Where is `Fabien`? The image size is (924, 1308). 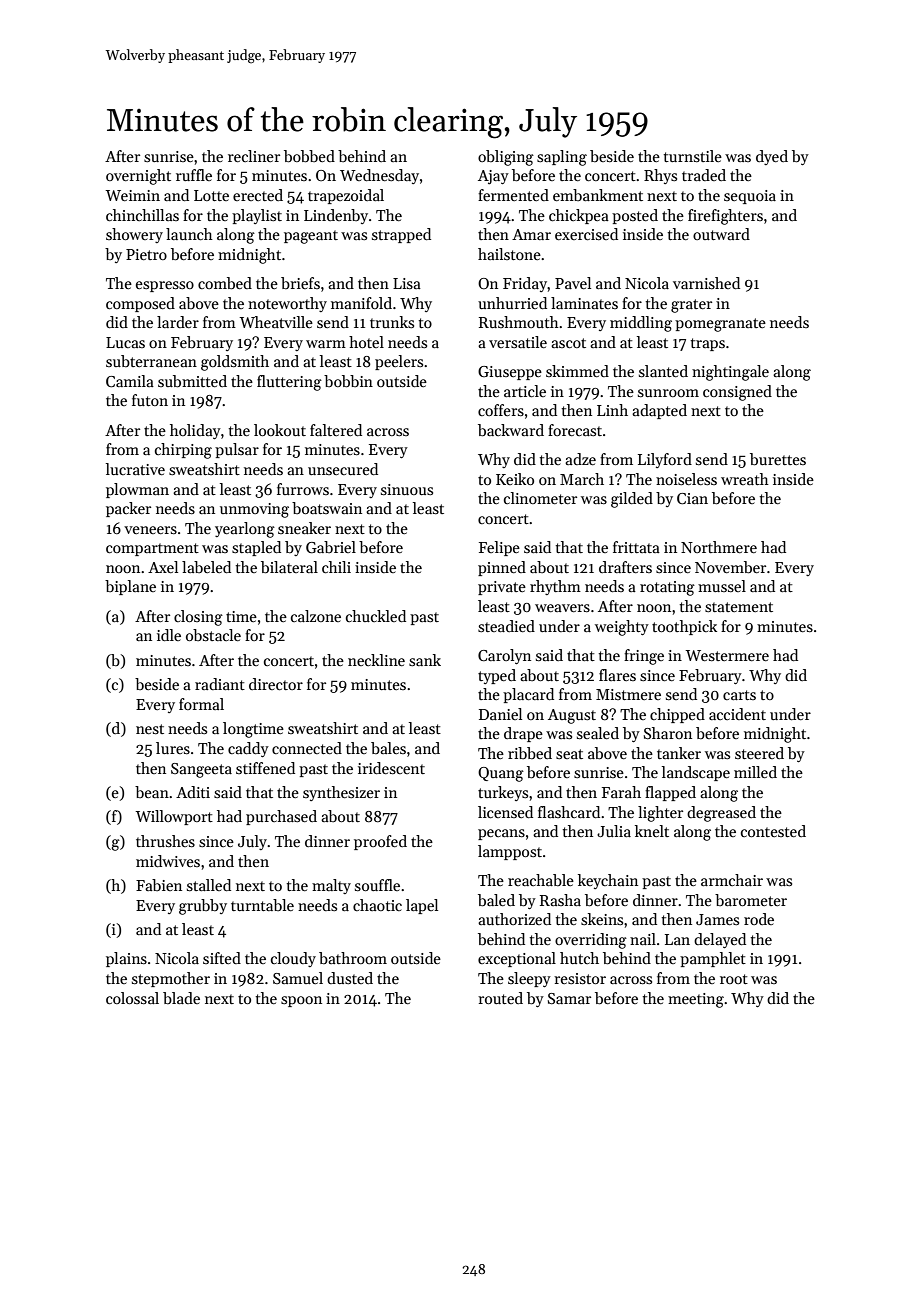 Fabien is located at coordinates (159, 885).
